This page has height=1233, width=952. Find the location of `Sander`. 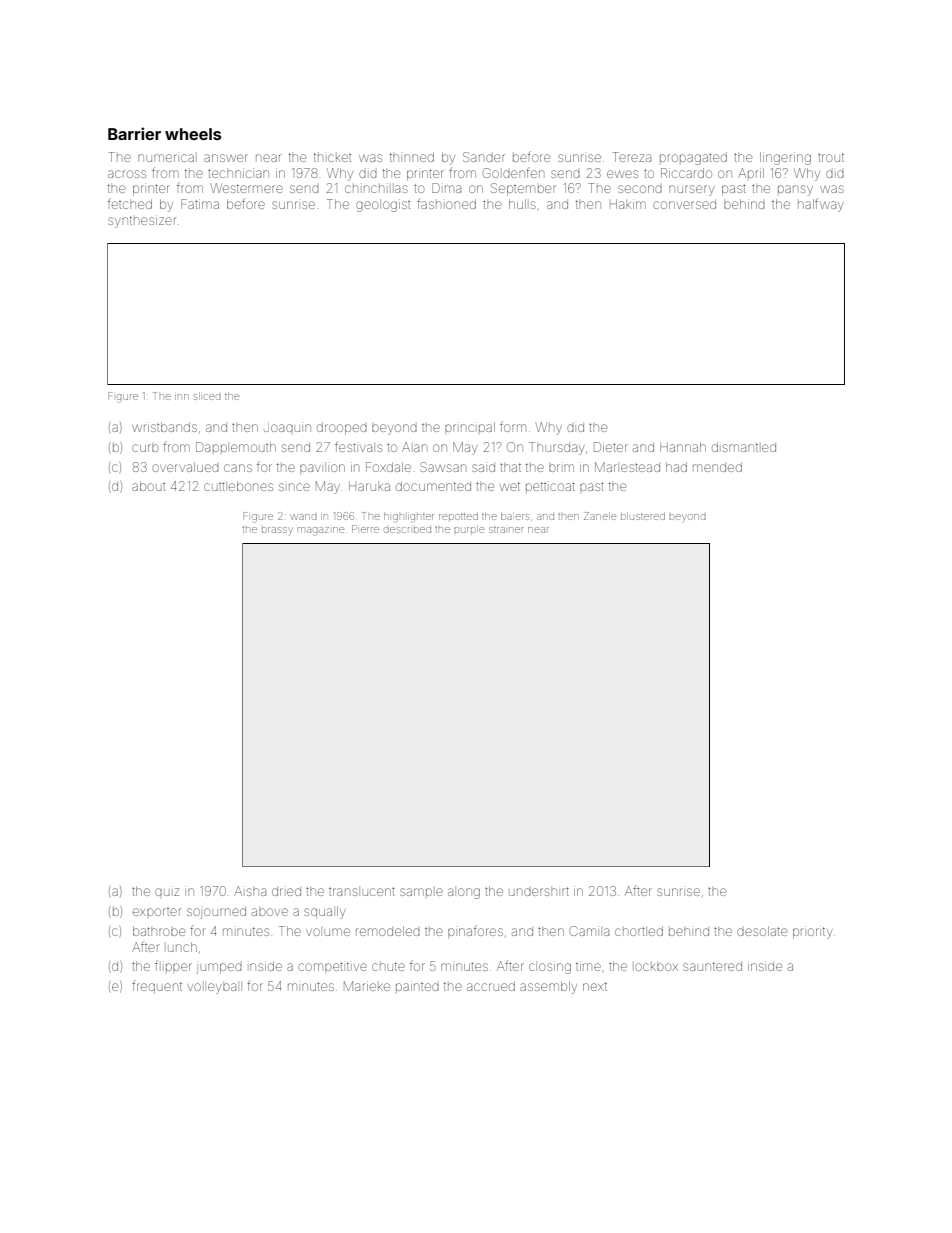

Sander is located at coordinates (484, 157).
